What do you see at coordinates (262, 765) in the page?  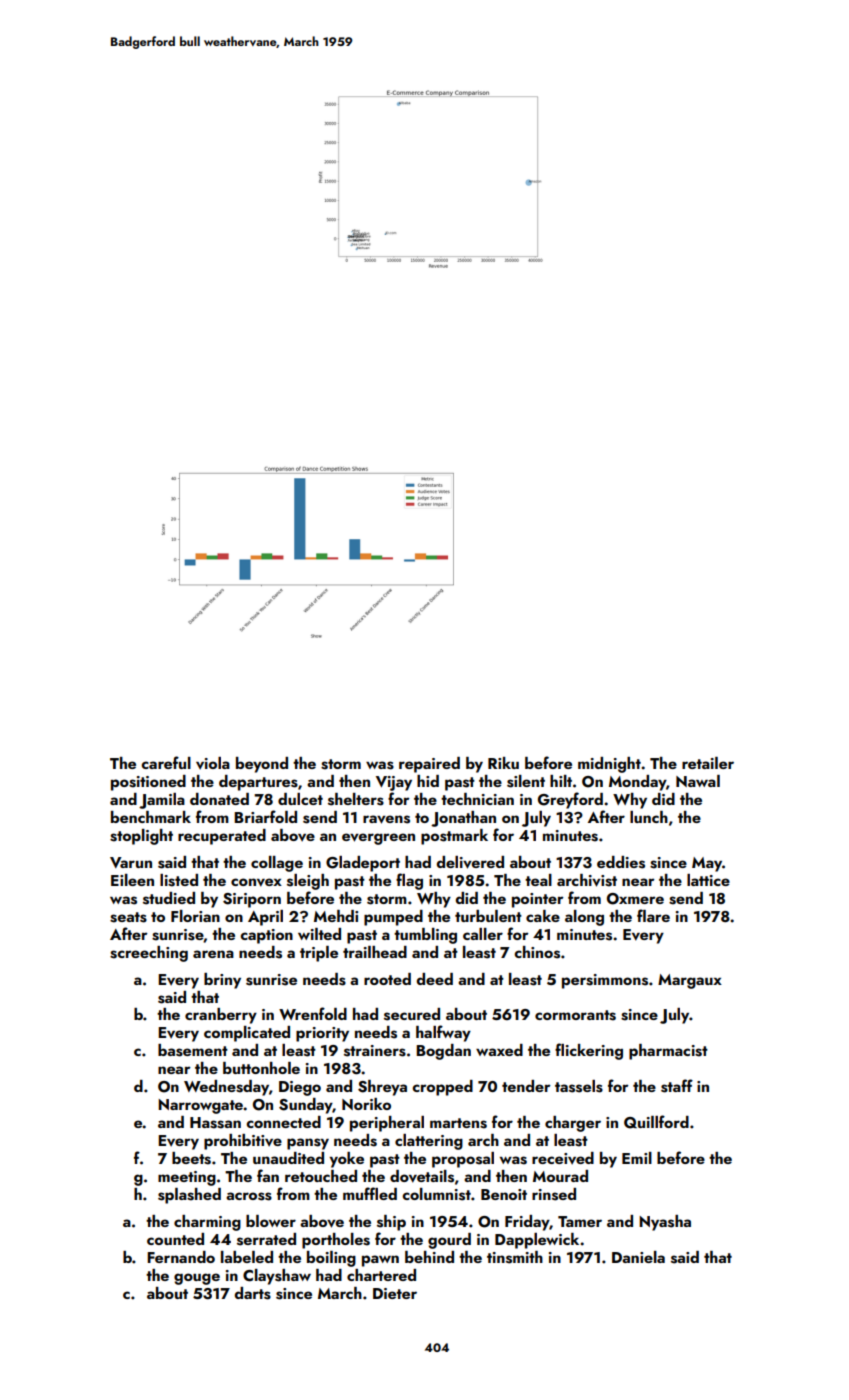 I see `beyond` at bounding box center [262, 765].
